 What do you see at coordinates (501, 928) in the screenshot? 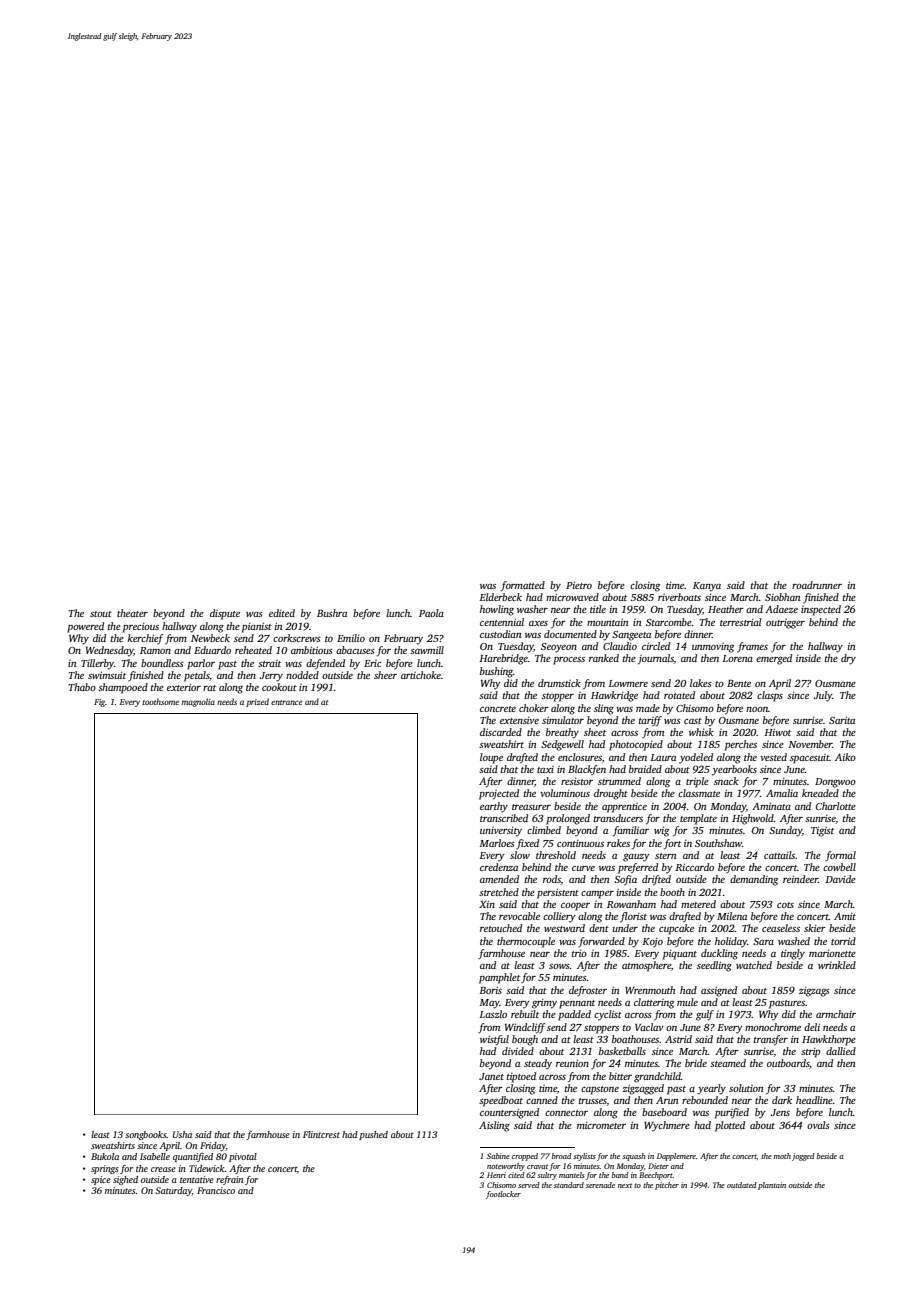
I see `retouched` at bounding box center [501, 928].
